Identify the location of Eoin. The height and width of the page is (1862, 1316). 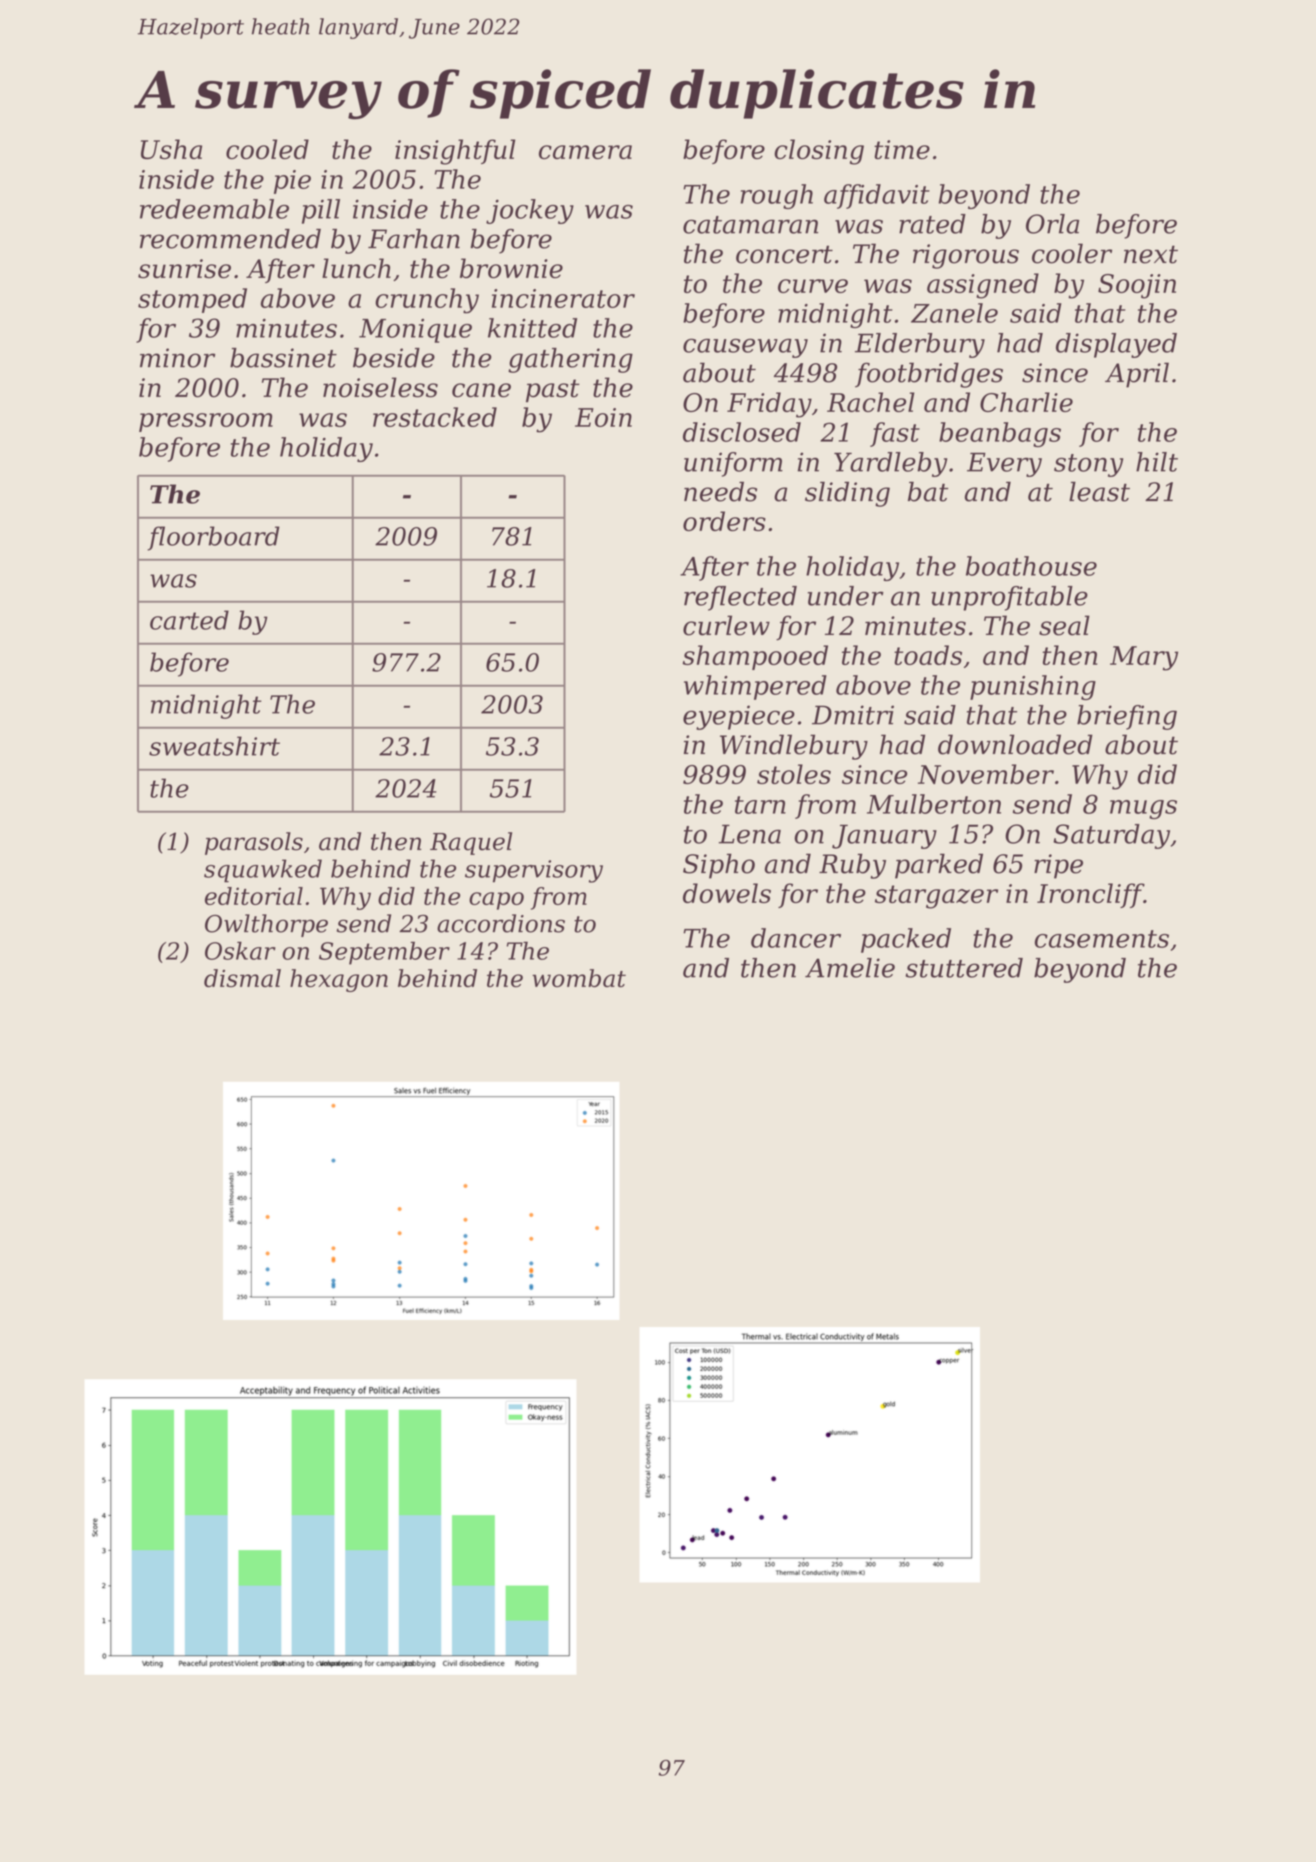
(603, 417).
